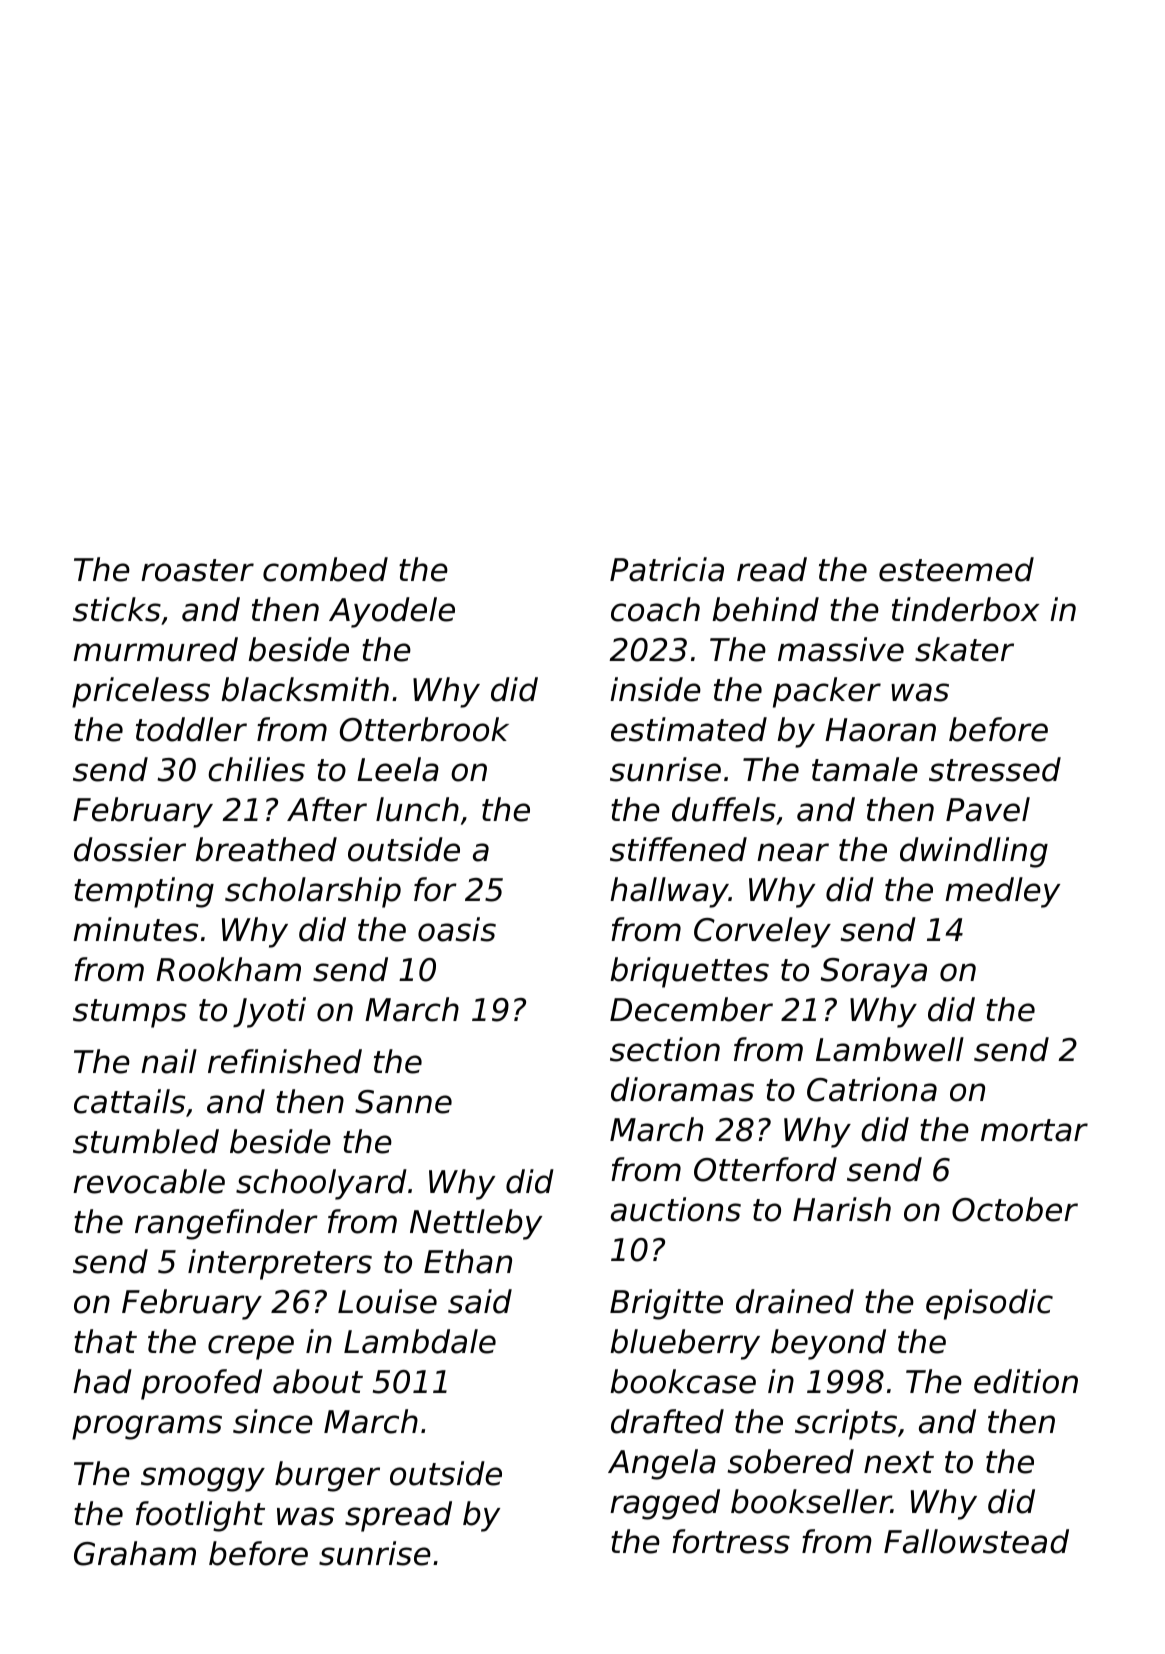  Describe the element at coordinates (765, 1169) in the document. I see `Otterford` at that location.
